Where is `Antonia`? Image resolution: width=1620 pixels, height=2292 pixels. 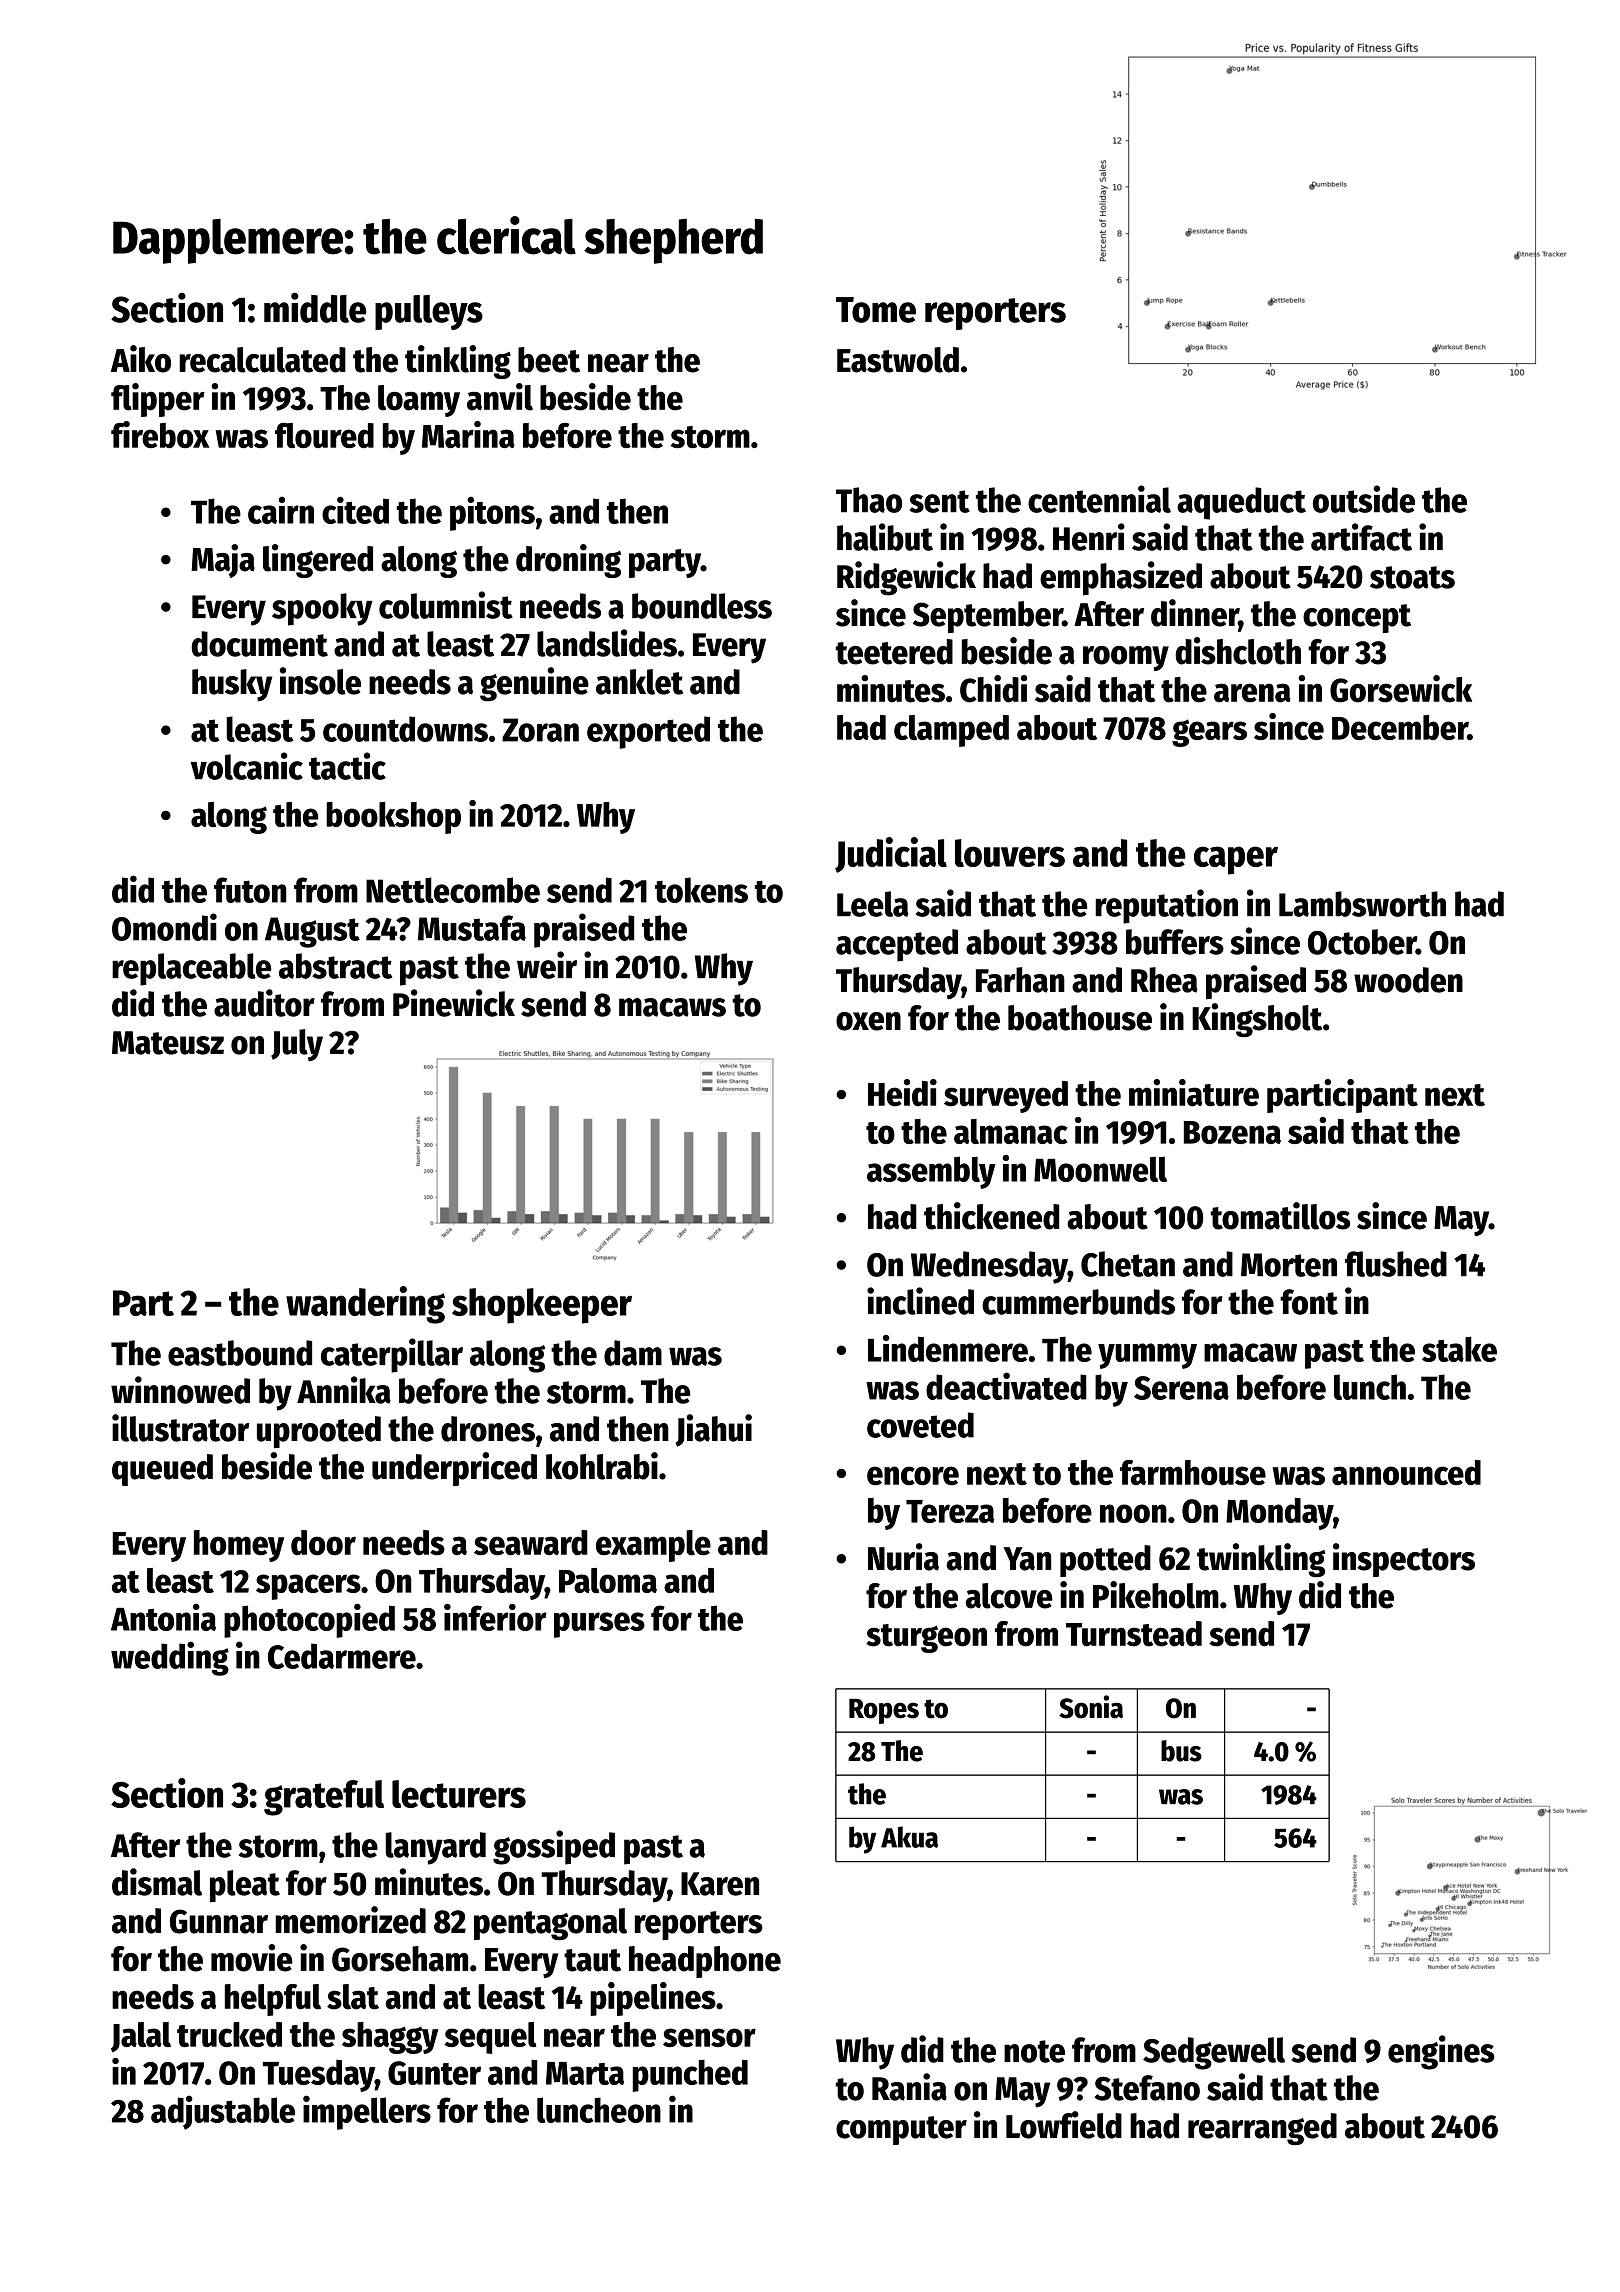 Antonia is located at coordinates (163, 1617).
